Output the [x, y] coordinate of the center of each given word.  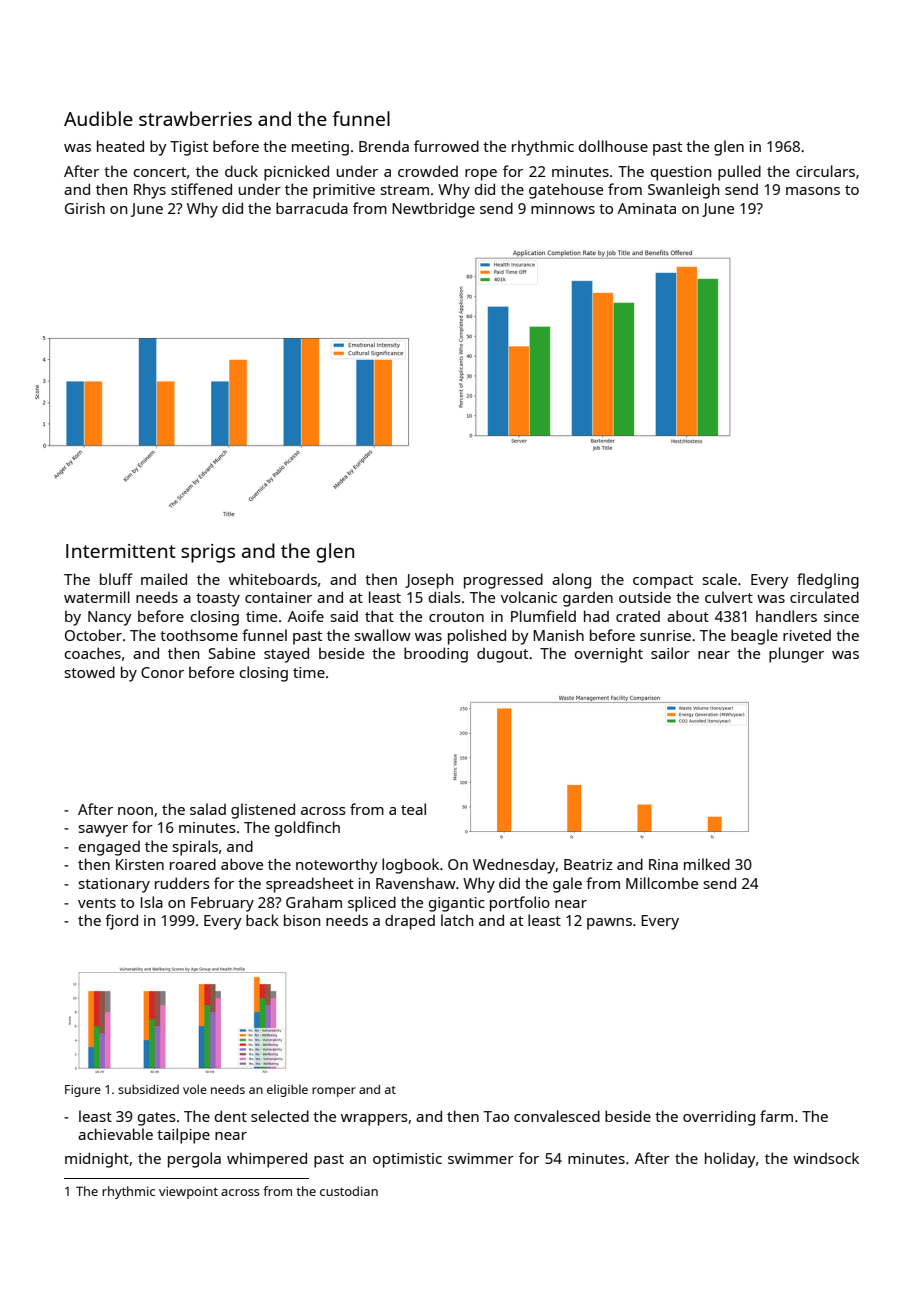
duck [241, 171]
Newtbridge [433, 210]
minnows [563, 208]
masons [813, 191]
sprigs [208, 553]
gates [157, 1119]
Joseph [429, 581]
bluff [116, 579]
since [841, 616]
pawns [609, 924]
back [262, 920]
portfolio [520, 904]
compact [663, 582]
